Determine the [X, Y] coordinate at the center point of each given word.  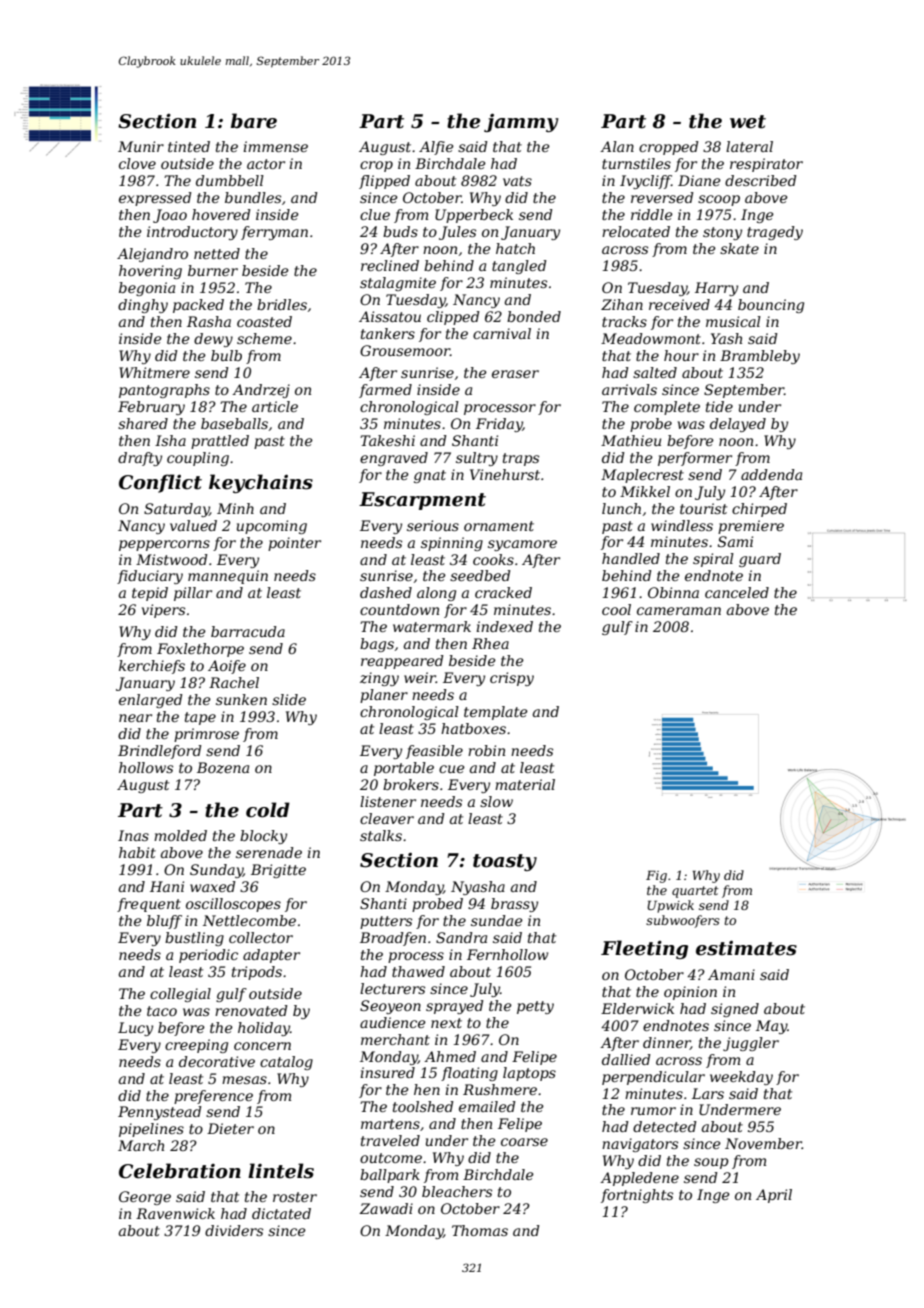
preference [213, 1097]
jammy [521, 122]
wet [748, 122]
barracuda [248, 631]
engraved [394, 459]
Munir [141, 146]
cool [616, 609]
